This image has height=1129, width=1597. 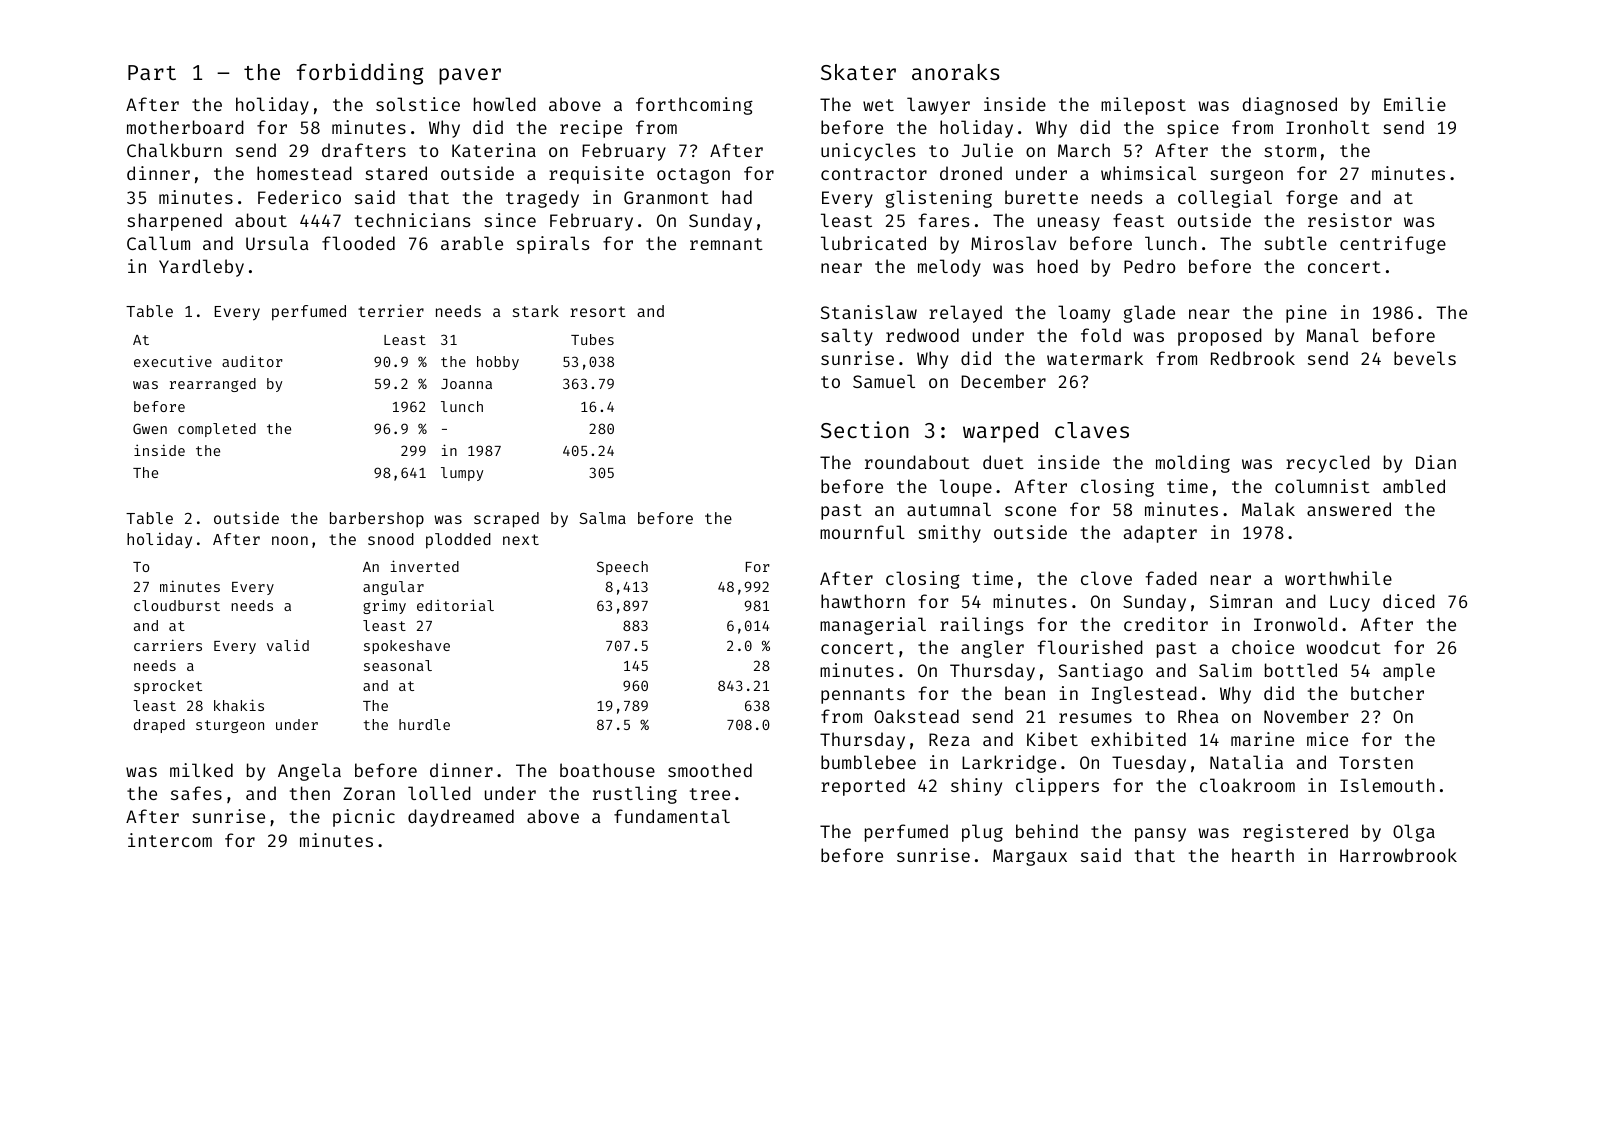 I want to click on intercom, so click(x=170, y=840).
